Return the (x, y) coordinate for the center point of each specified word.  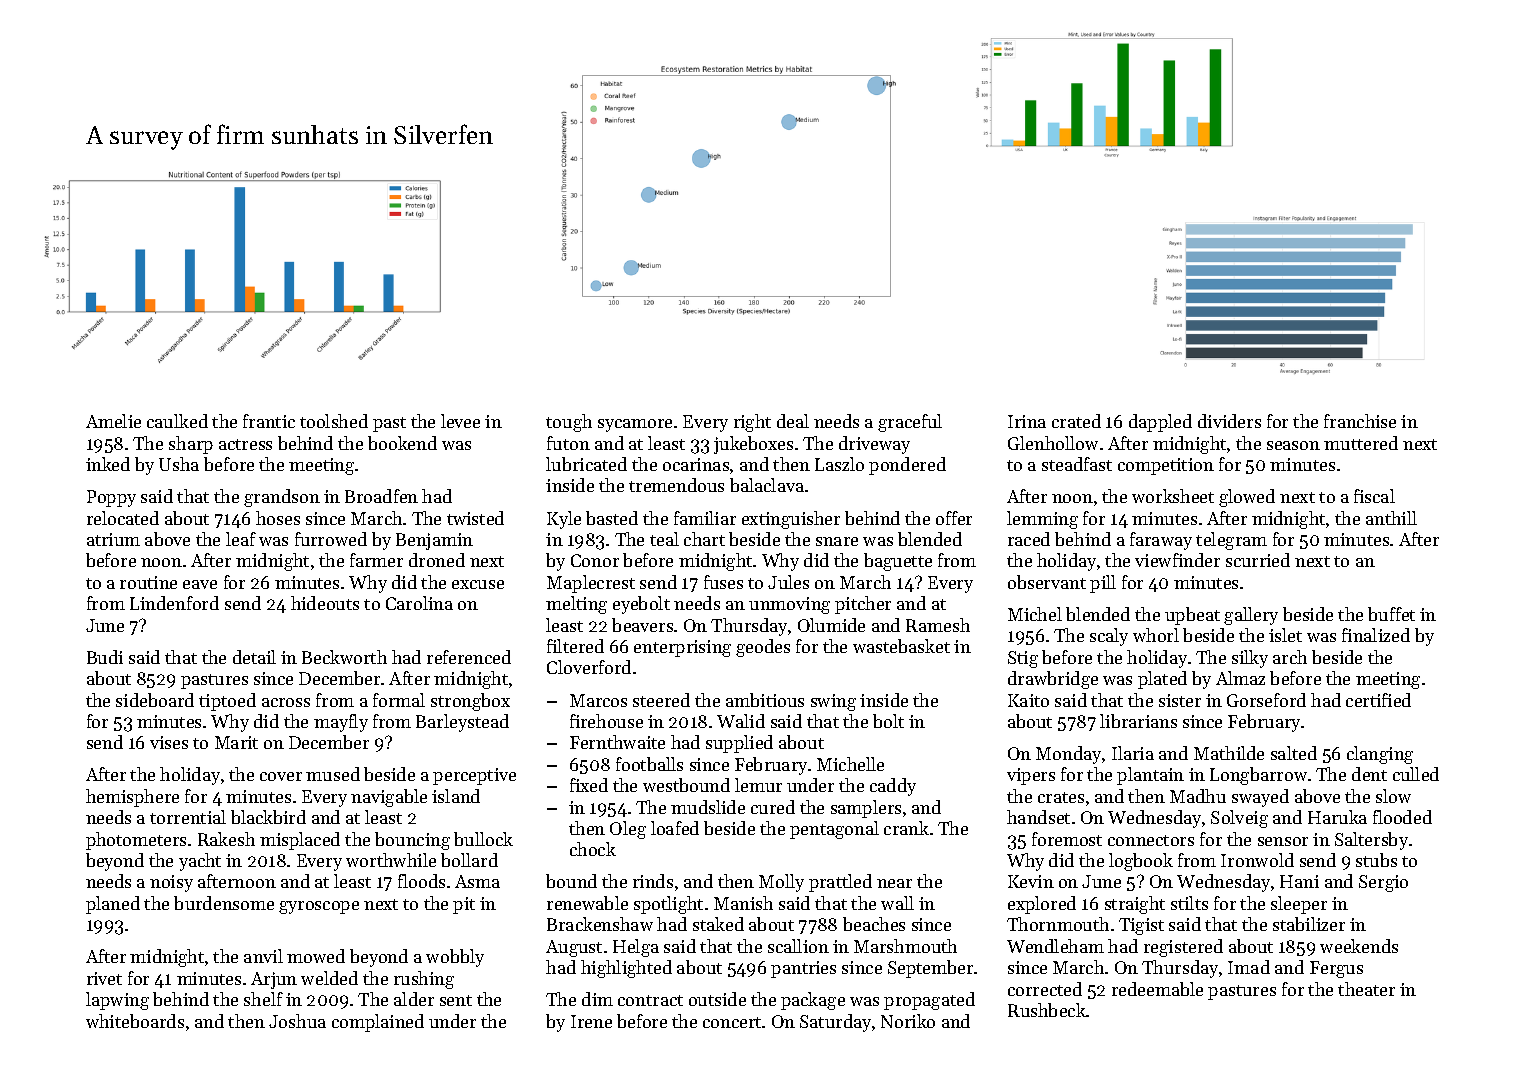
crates (1061, 797)
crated (1076, 421)
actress (245, 444)
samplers (866, 809)
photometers (136, 841)
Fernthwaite (617, 742)
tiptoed (227, 702)
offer (954, 518)
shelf (263, 999)
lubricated (586, 464)
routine (148, 582)
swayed (1260, 798)
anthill (1391, 518)
